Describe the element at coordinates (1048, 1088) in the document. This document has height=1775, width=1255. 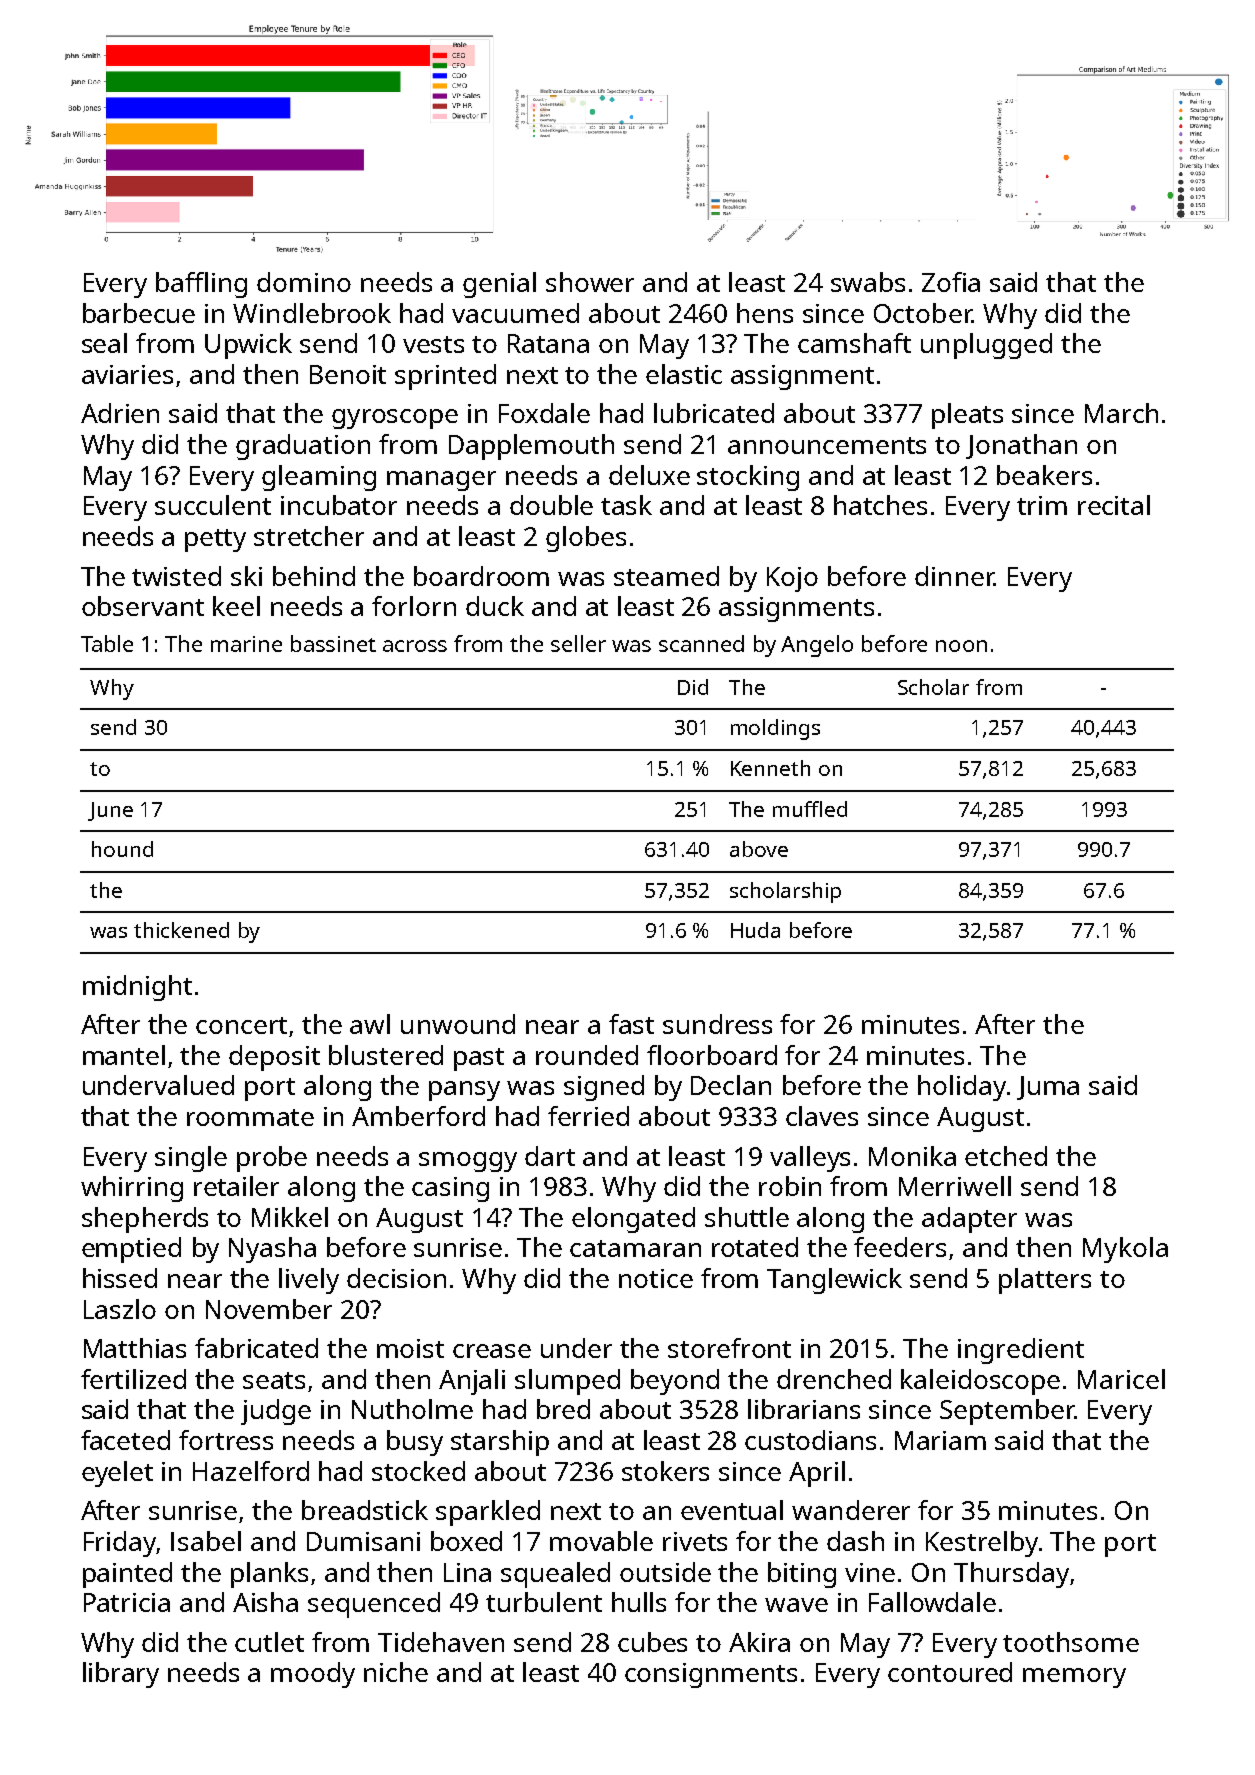
I see `Juma` at that location.
